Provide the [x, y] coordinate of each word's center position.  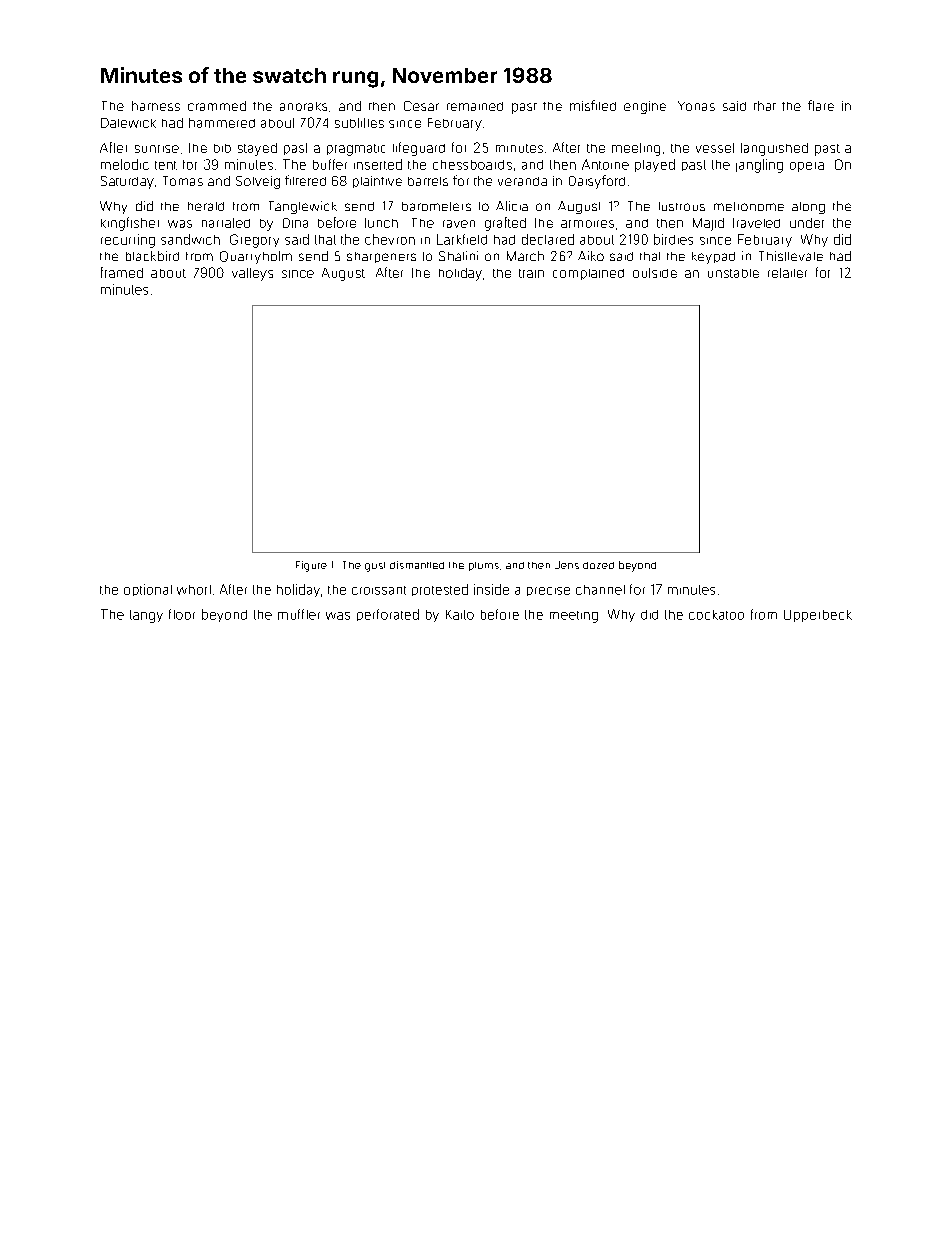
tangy [146, 616]
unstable [733, 273]
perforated [388, 615]
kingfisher [130, 224]
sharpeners [381, 257]
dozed [598, 565]
